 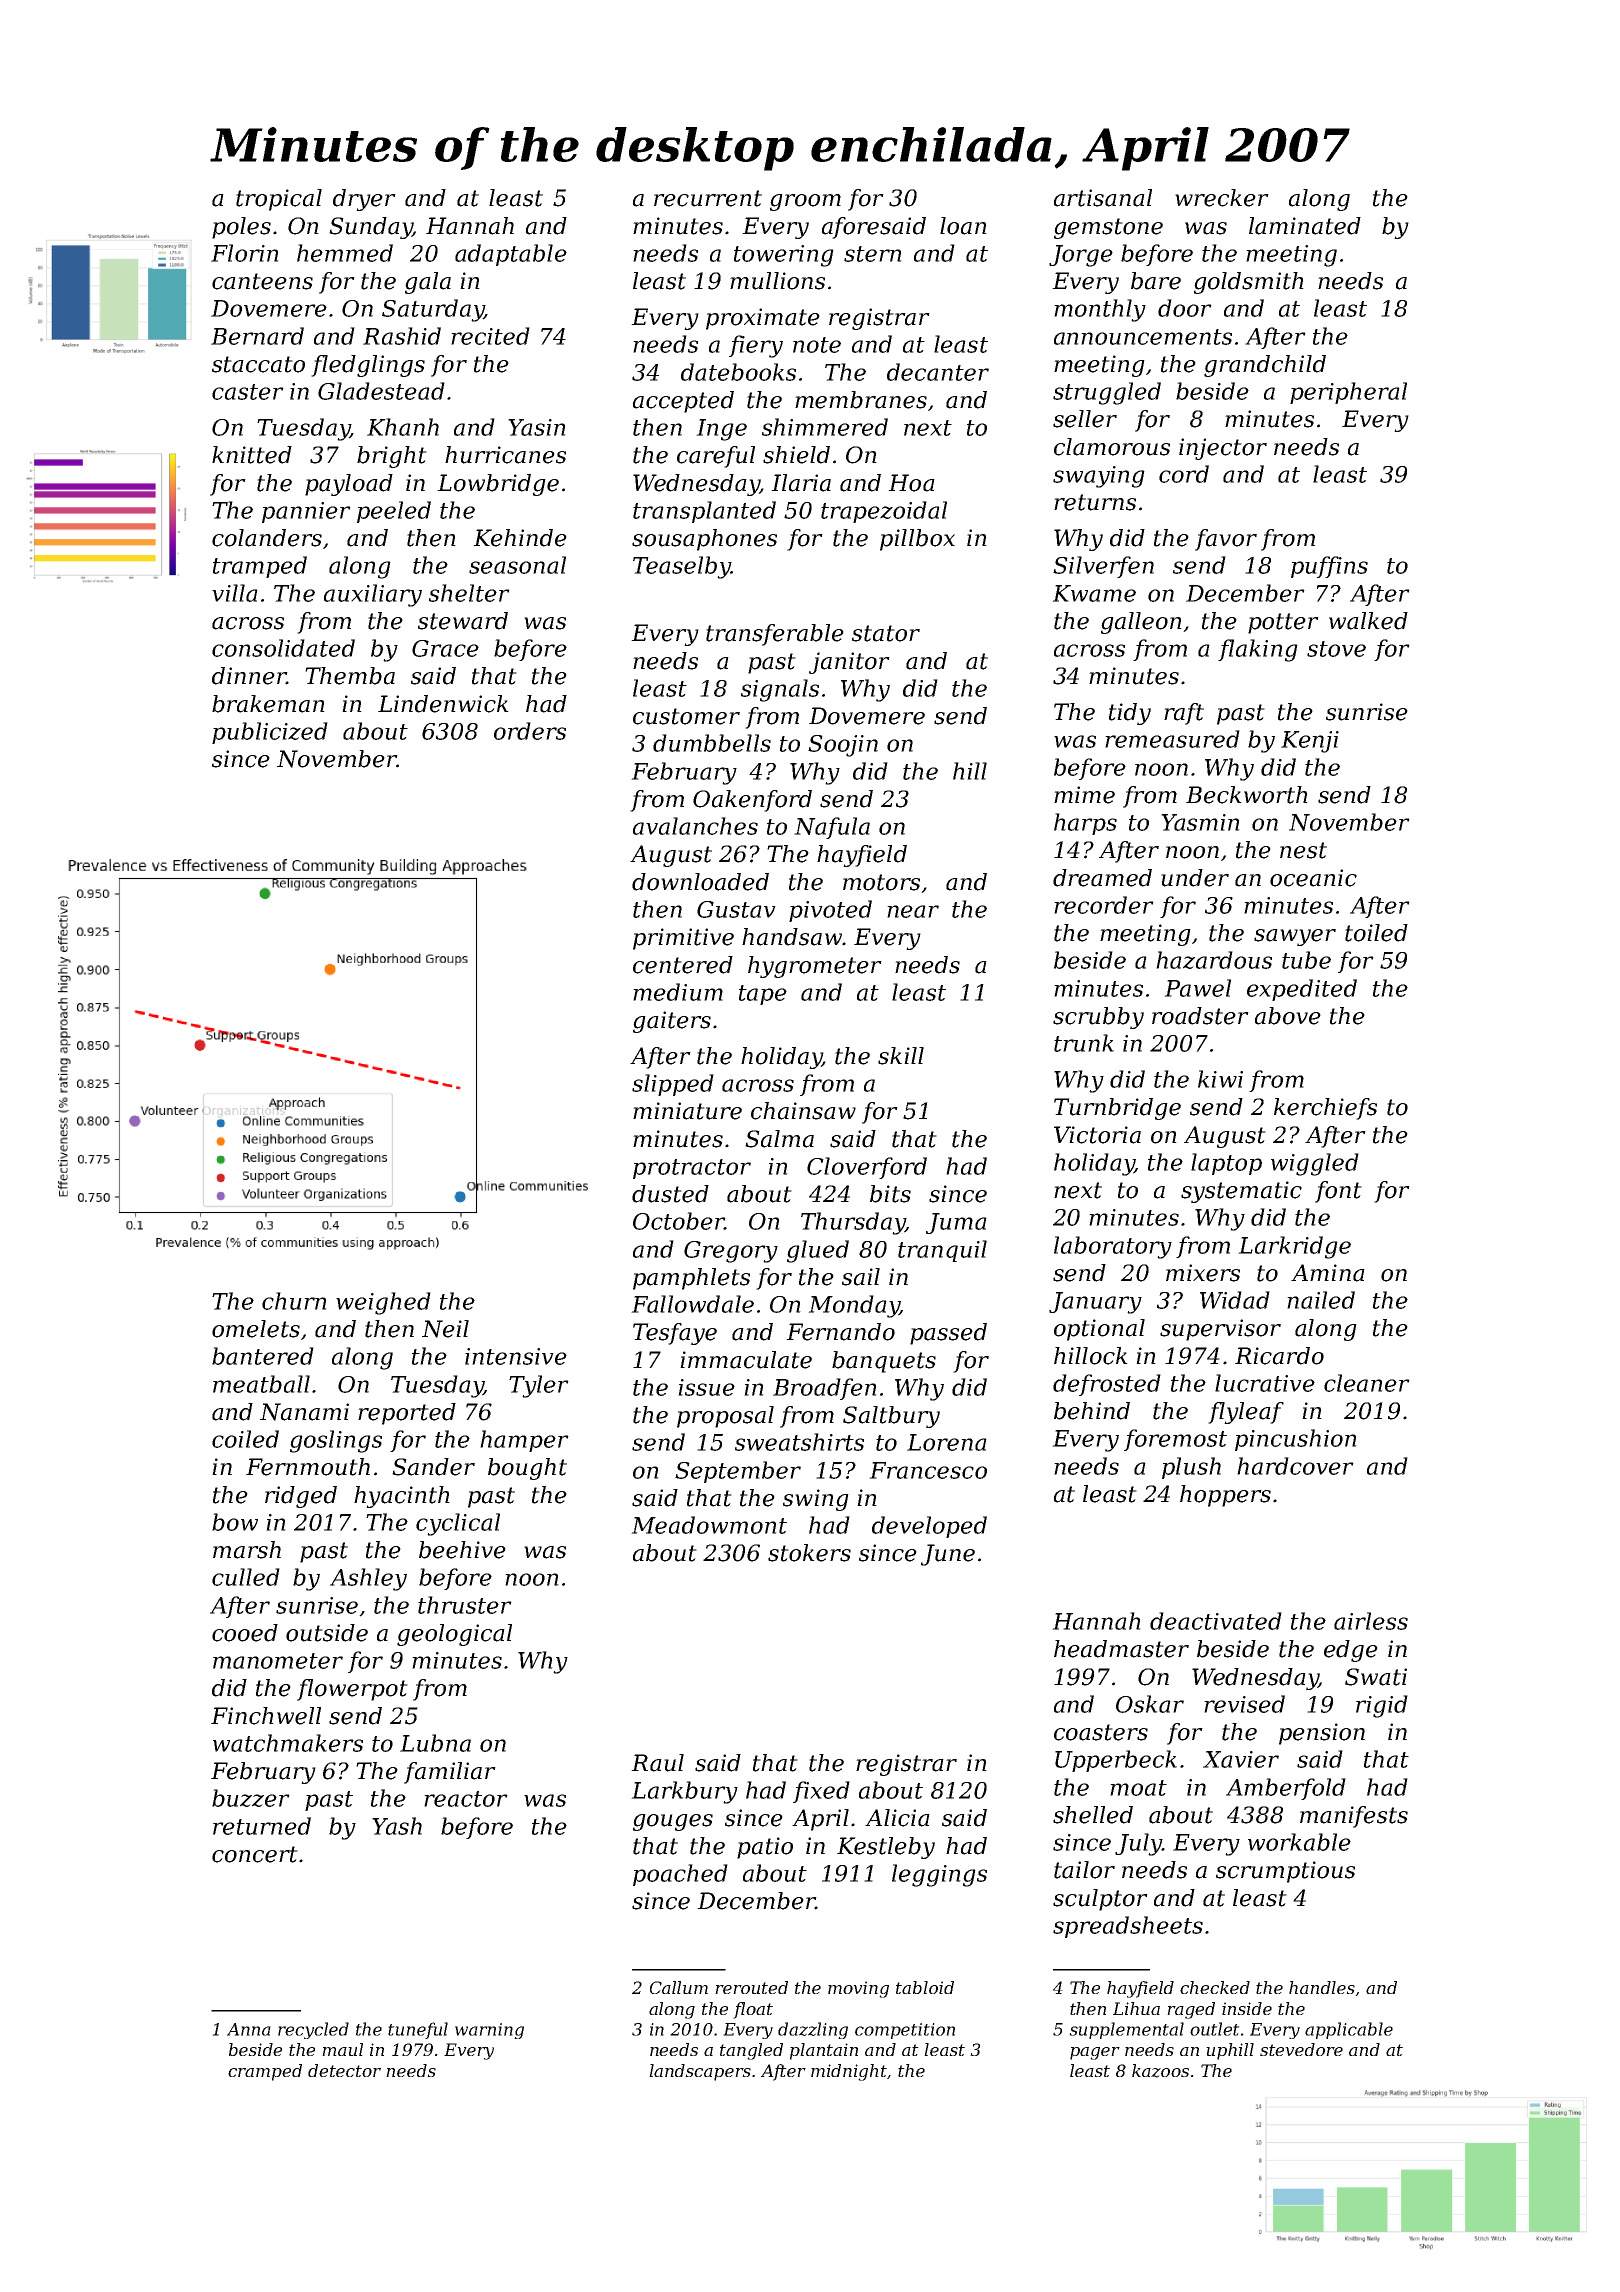 I want to click on cramped, so click(x=265, y=2072).
